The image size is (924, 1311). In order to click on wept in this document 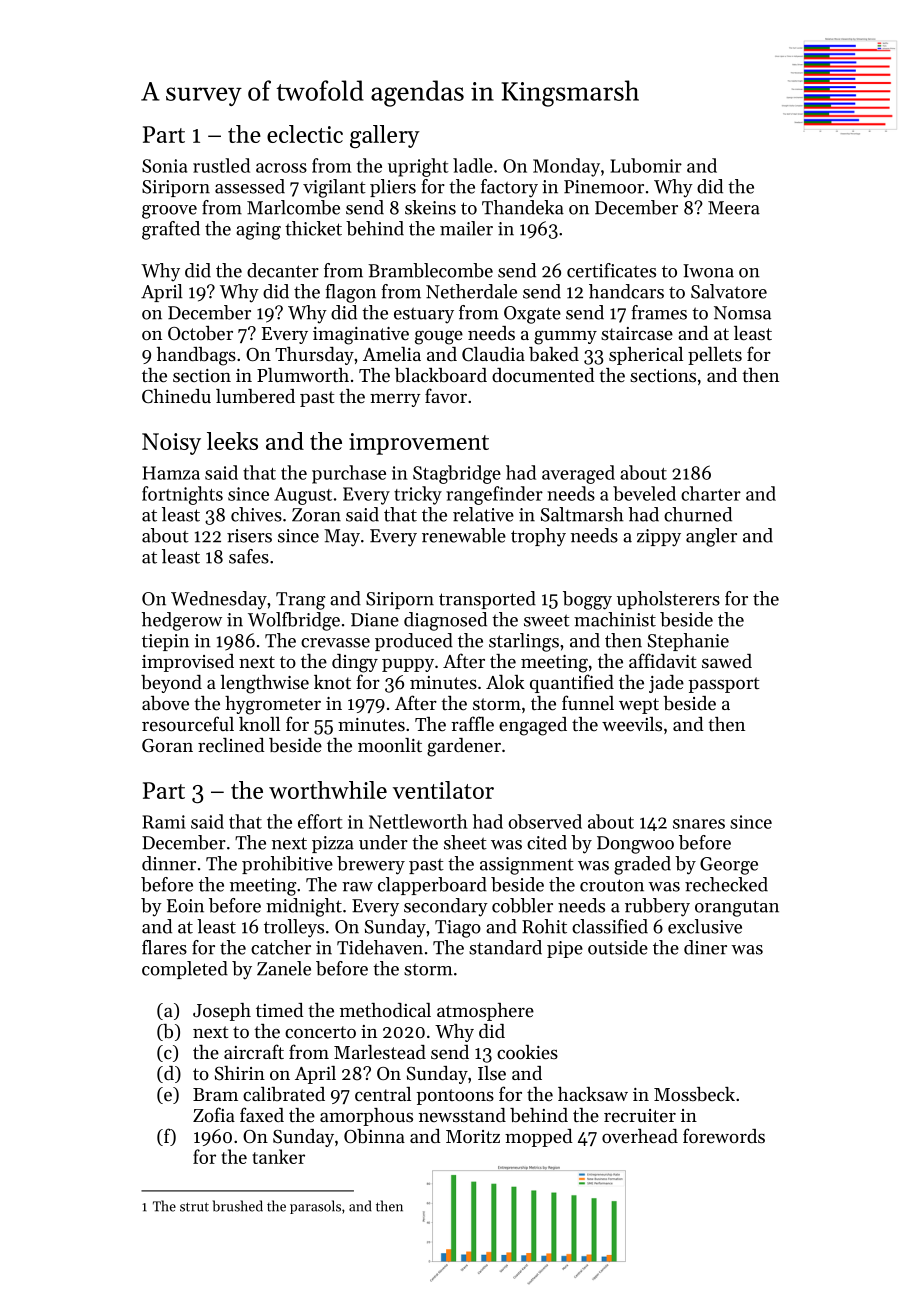, I will do `click(639, 706)`.
